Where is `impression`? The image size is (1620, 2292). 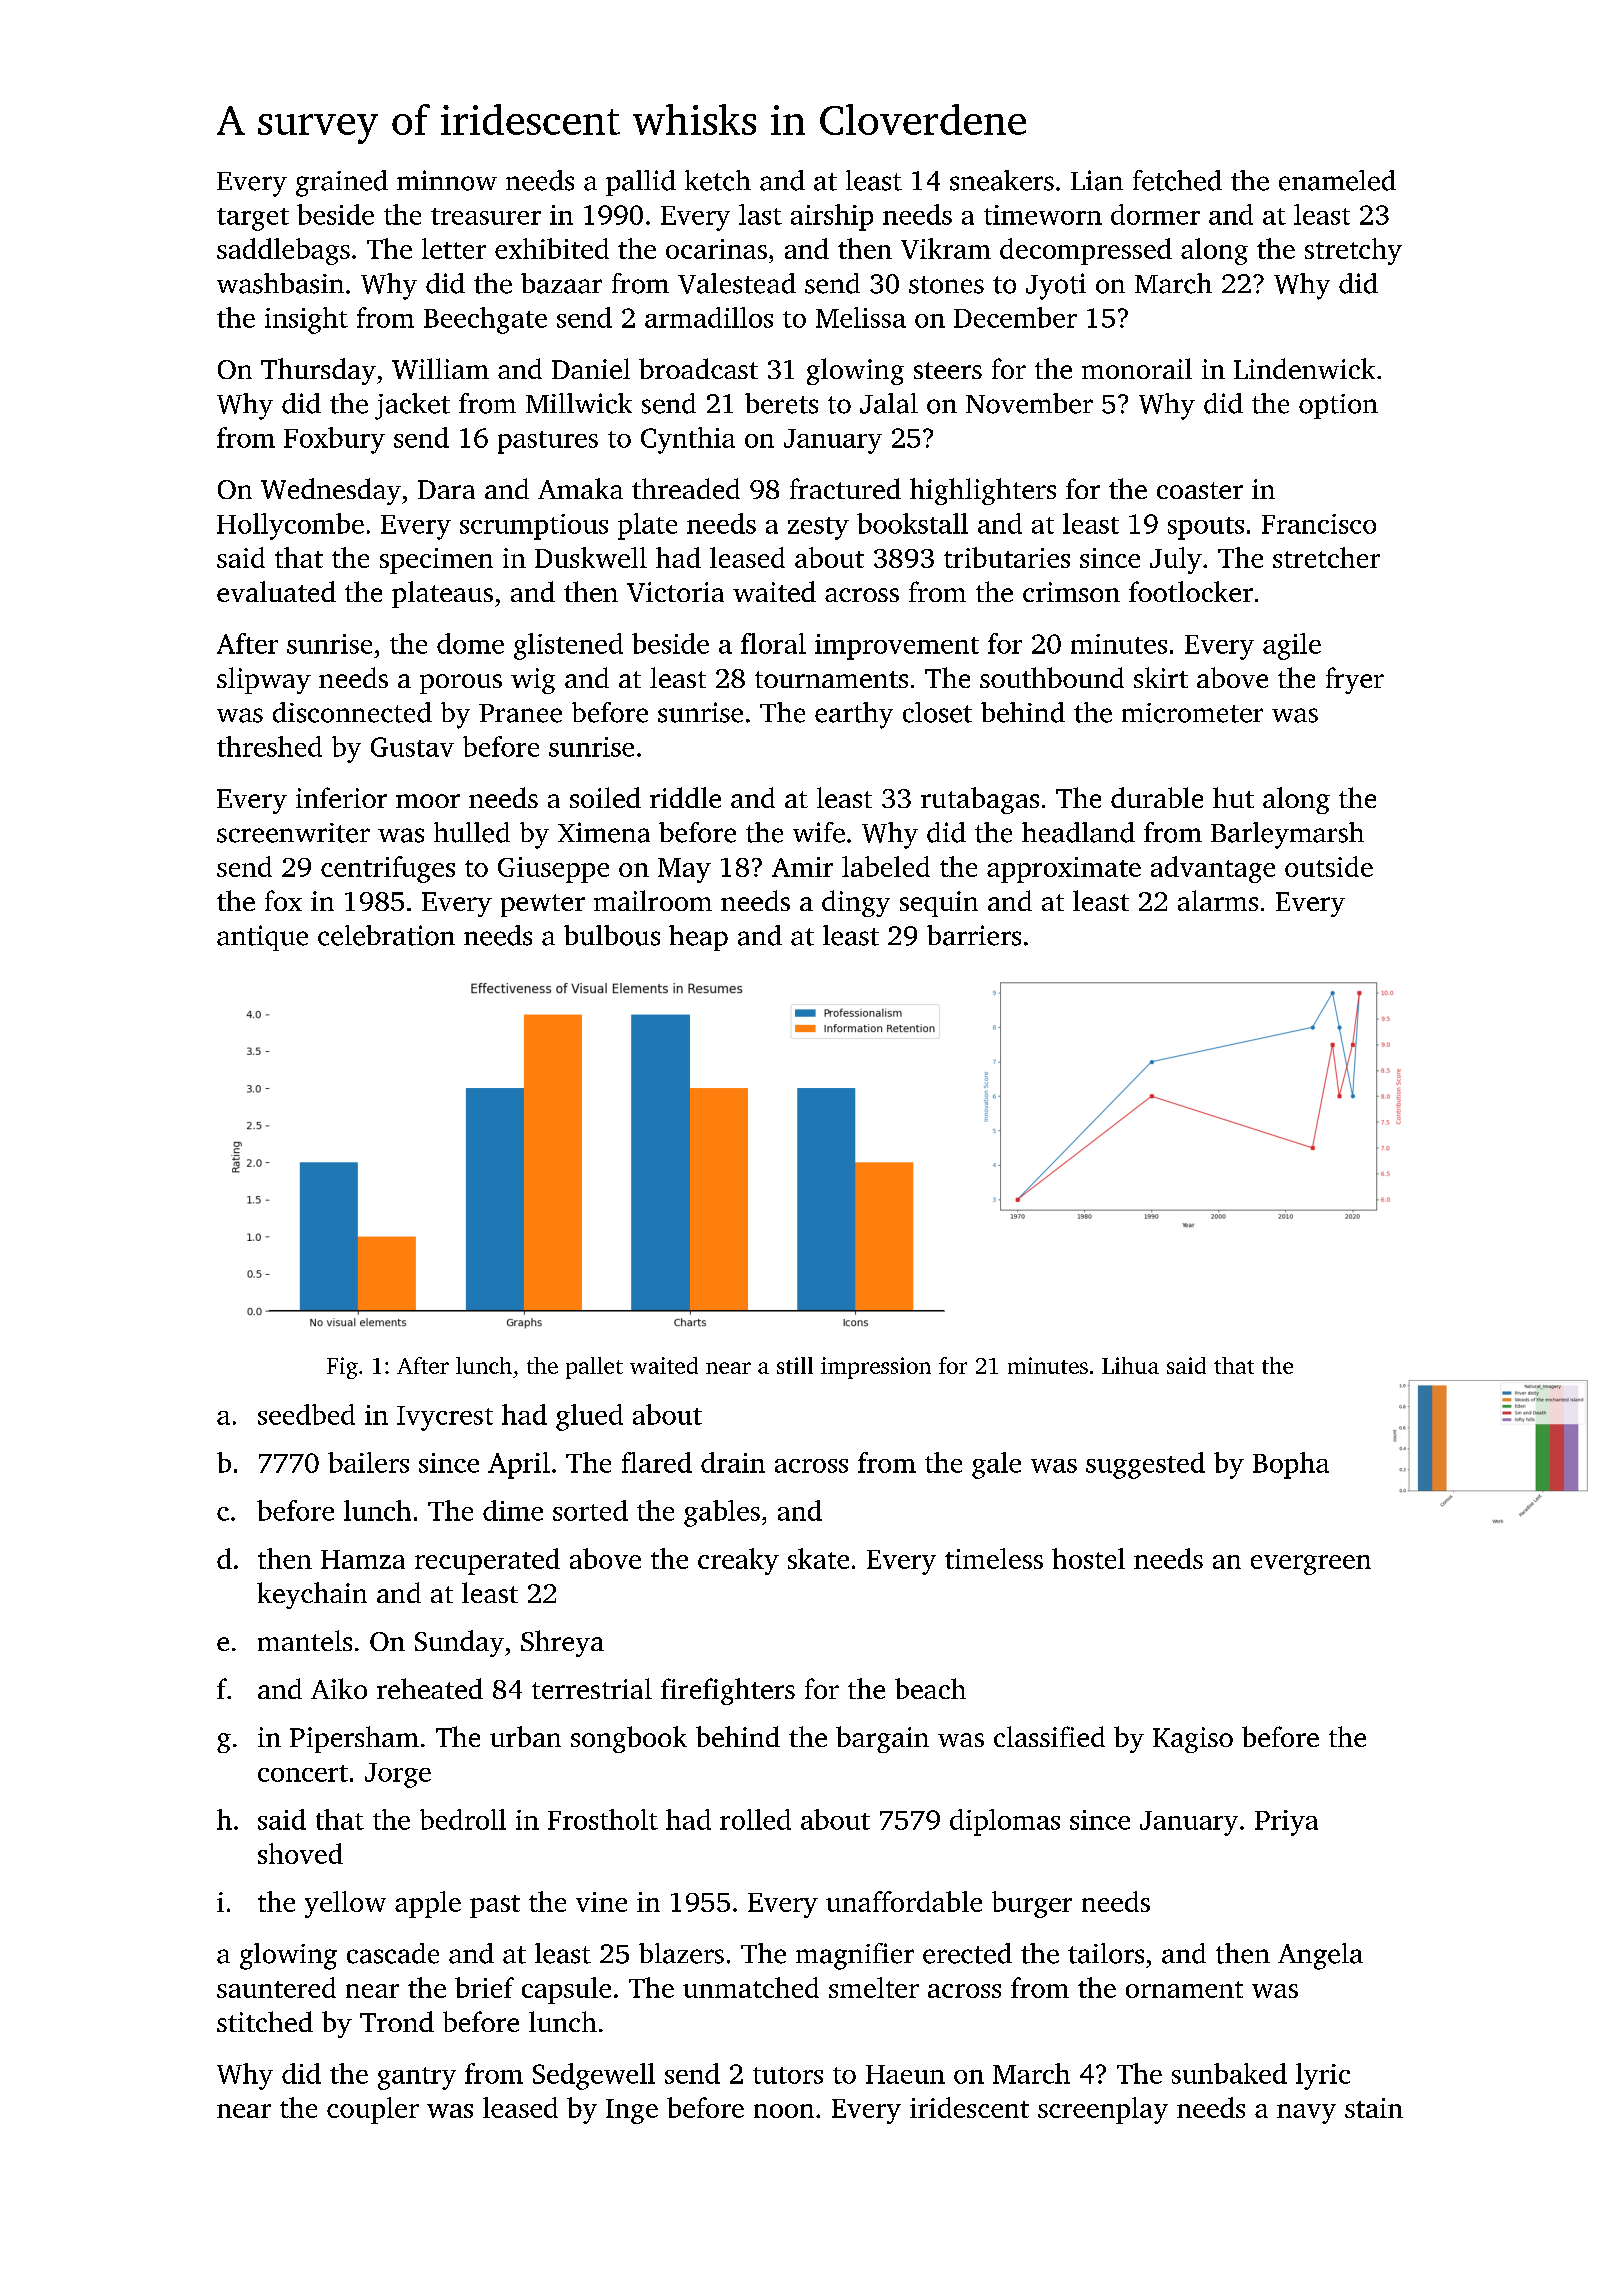 impression is located at coordinates (876, 1368).
